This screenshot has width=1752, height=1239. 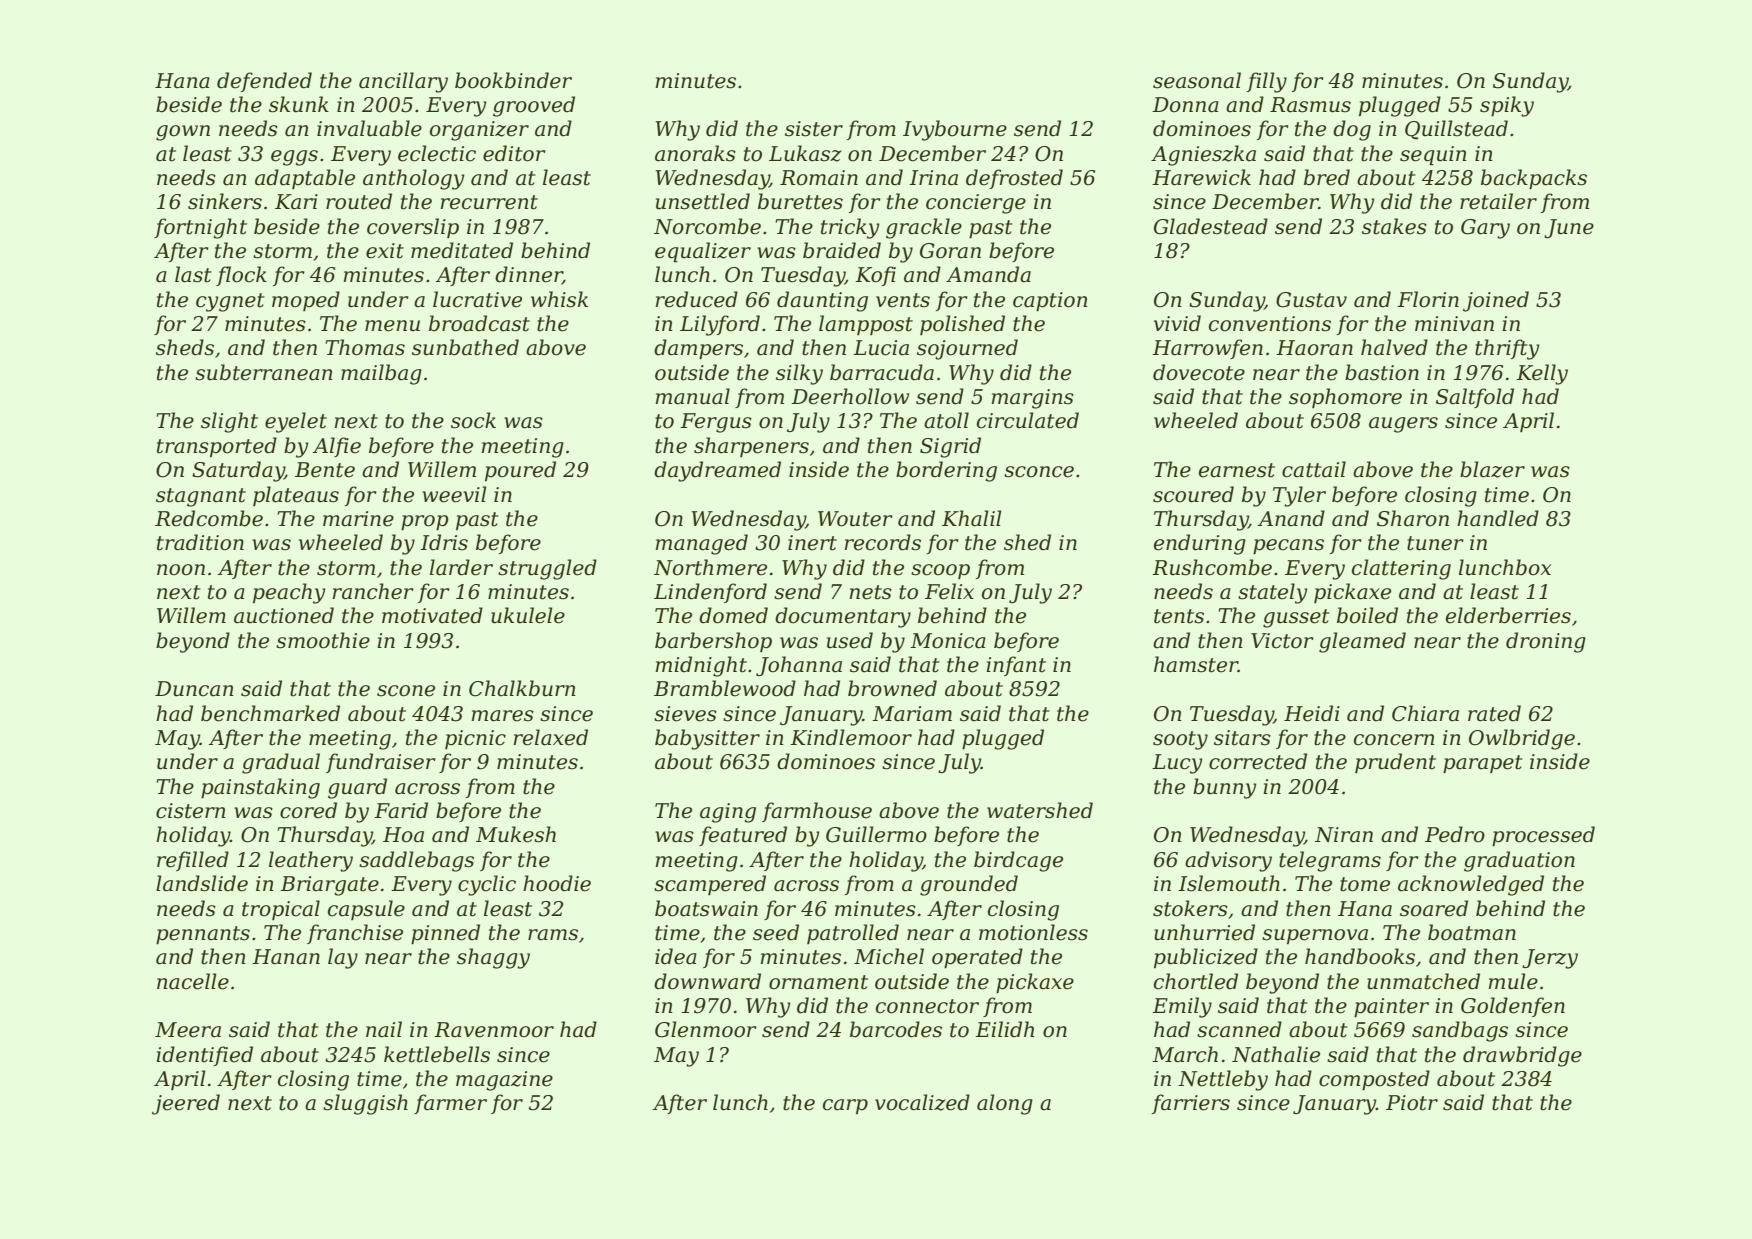 What do you see at coordinates (933, 178) in the screenshot?
I see `Irina` at bounding box center [933, 178].
